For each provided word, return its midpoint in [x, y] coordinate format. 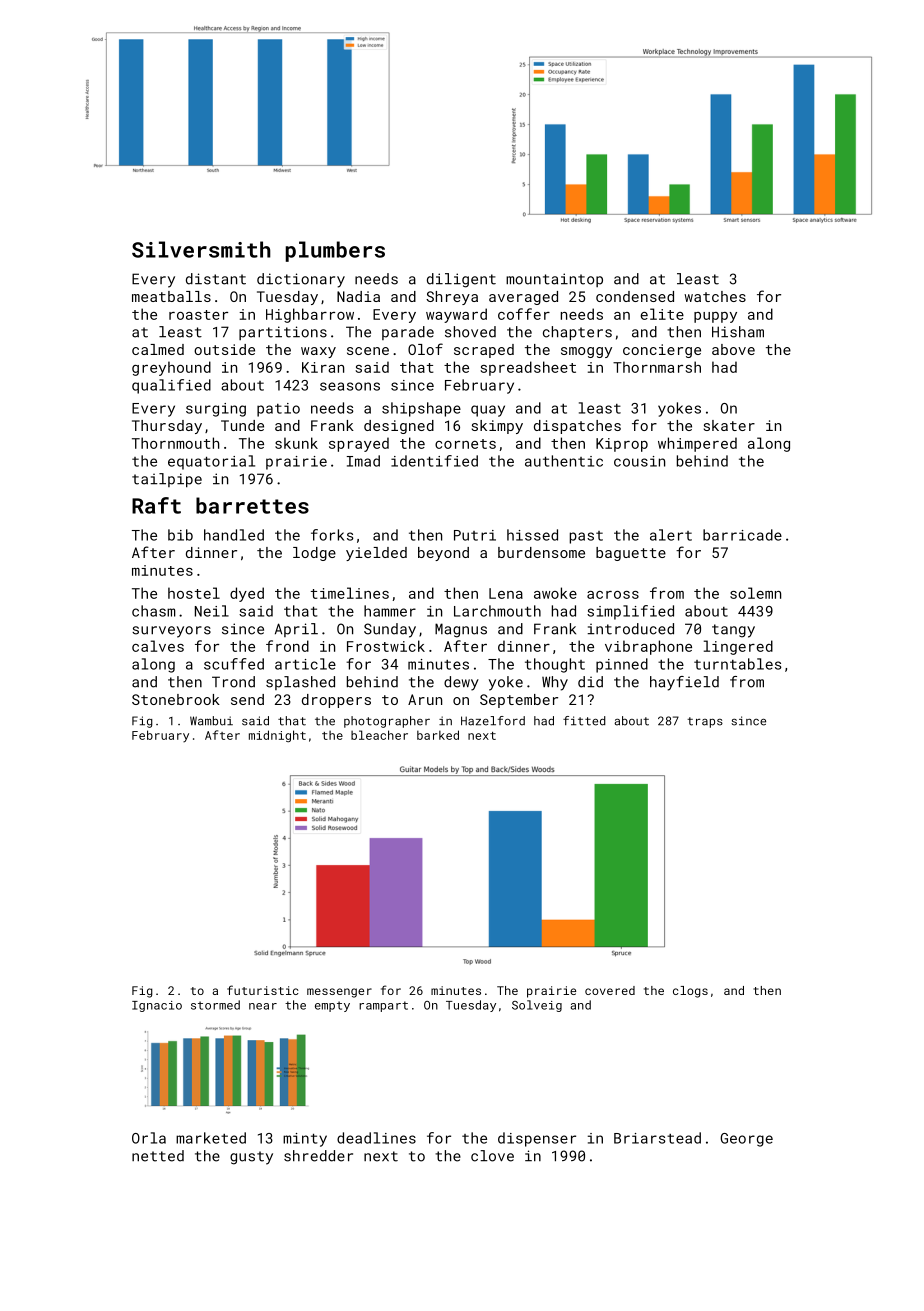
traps [705, 722]
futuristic [262, 990]
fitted [584, 721]
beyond [443, 554]
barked [438, 735]
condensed [635, 296]
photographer [387, 722]
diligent [461, 280]
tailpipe [167, 480]
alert [671, 535]
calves [158, 646]
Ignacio [157, 1006]
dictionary [301, 280]
